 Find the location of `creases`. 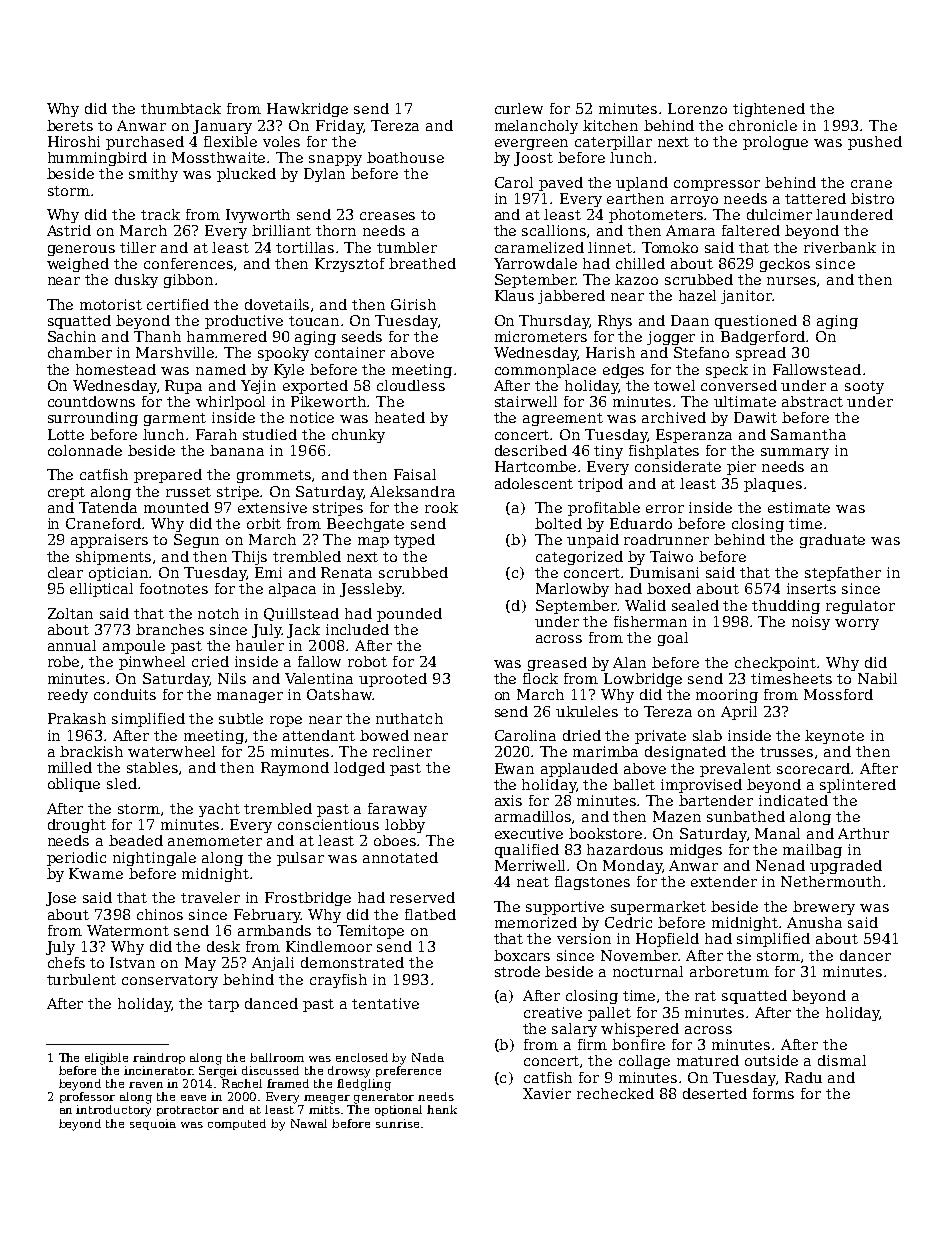

creases is located at coordinates (387, 216).
